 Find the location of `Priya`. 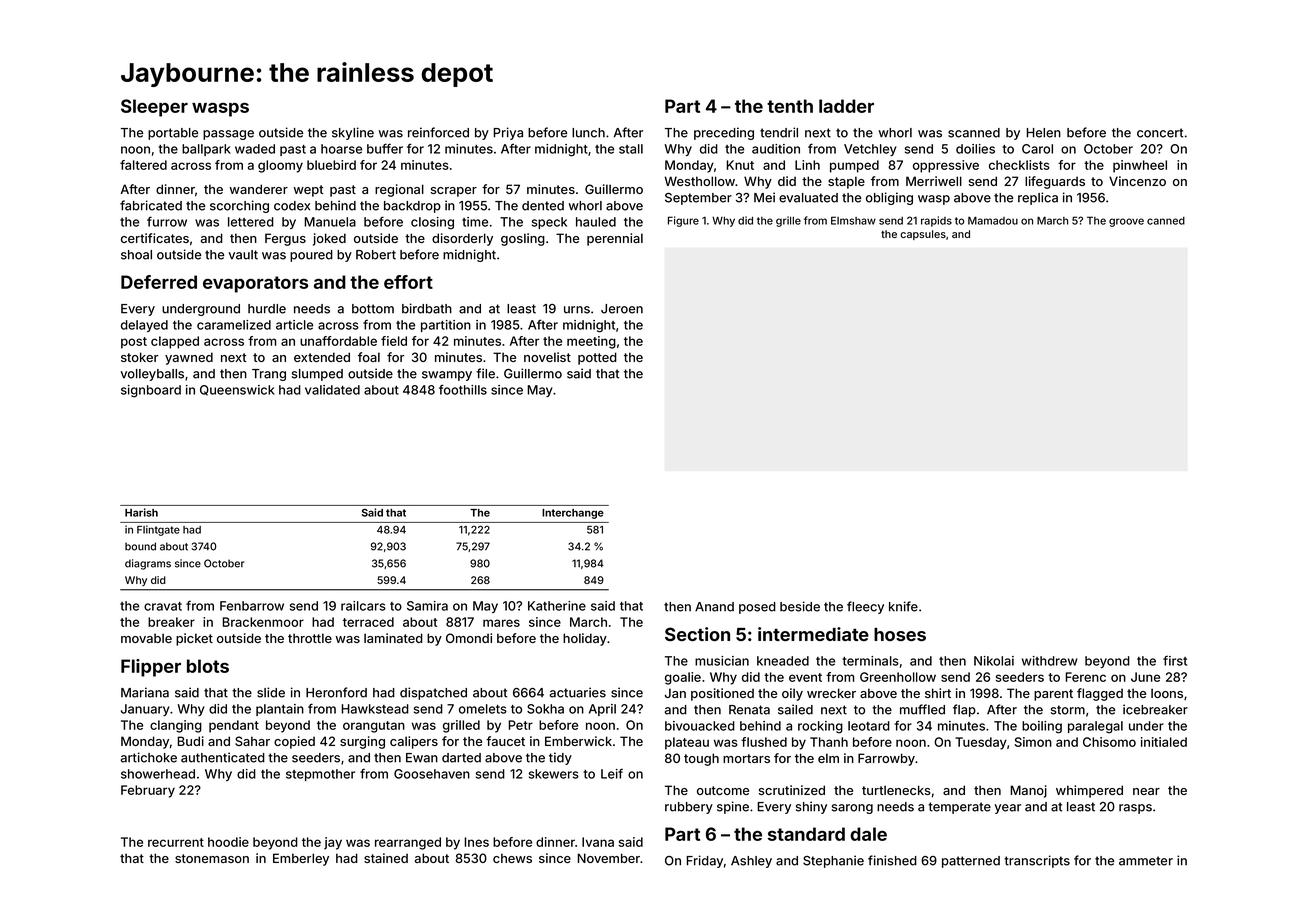

Priya is located at coordinates (508, 133).
